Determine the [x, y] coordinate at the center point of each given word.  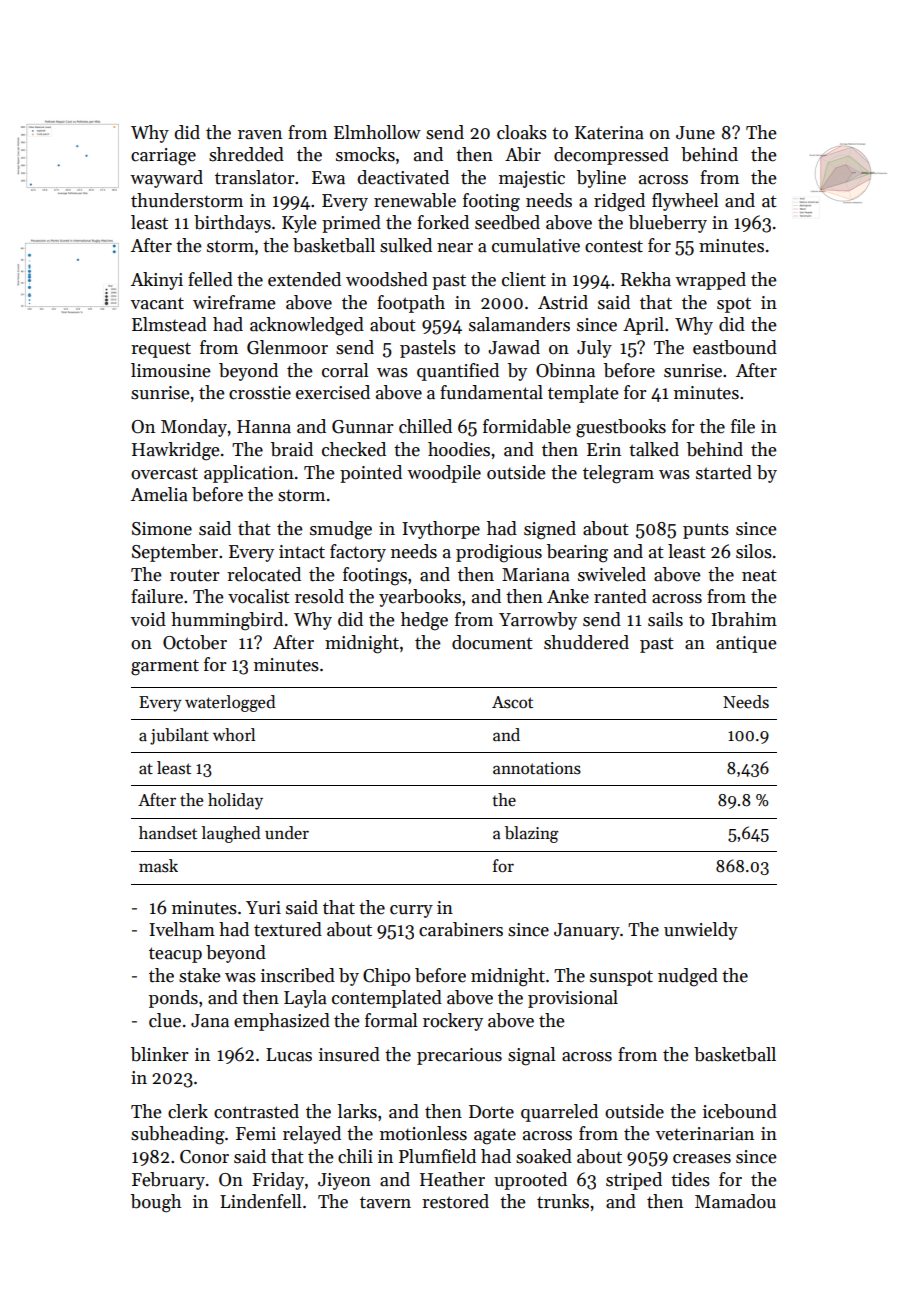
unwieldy [701, 931]
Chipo [386, 977]
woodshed [387, 279]
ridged [619, 202]
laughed [231, 834]
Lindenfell [261, 1201]
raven [260, 135]
